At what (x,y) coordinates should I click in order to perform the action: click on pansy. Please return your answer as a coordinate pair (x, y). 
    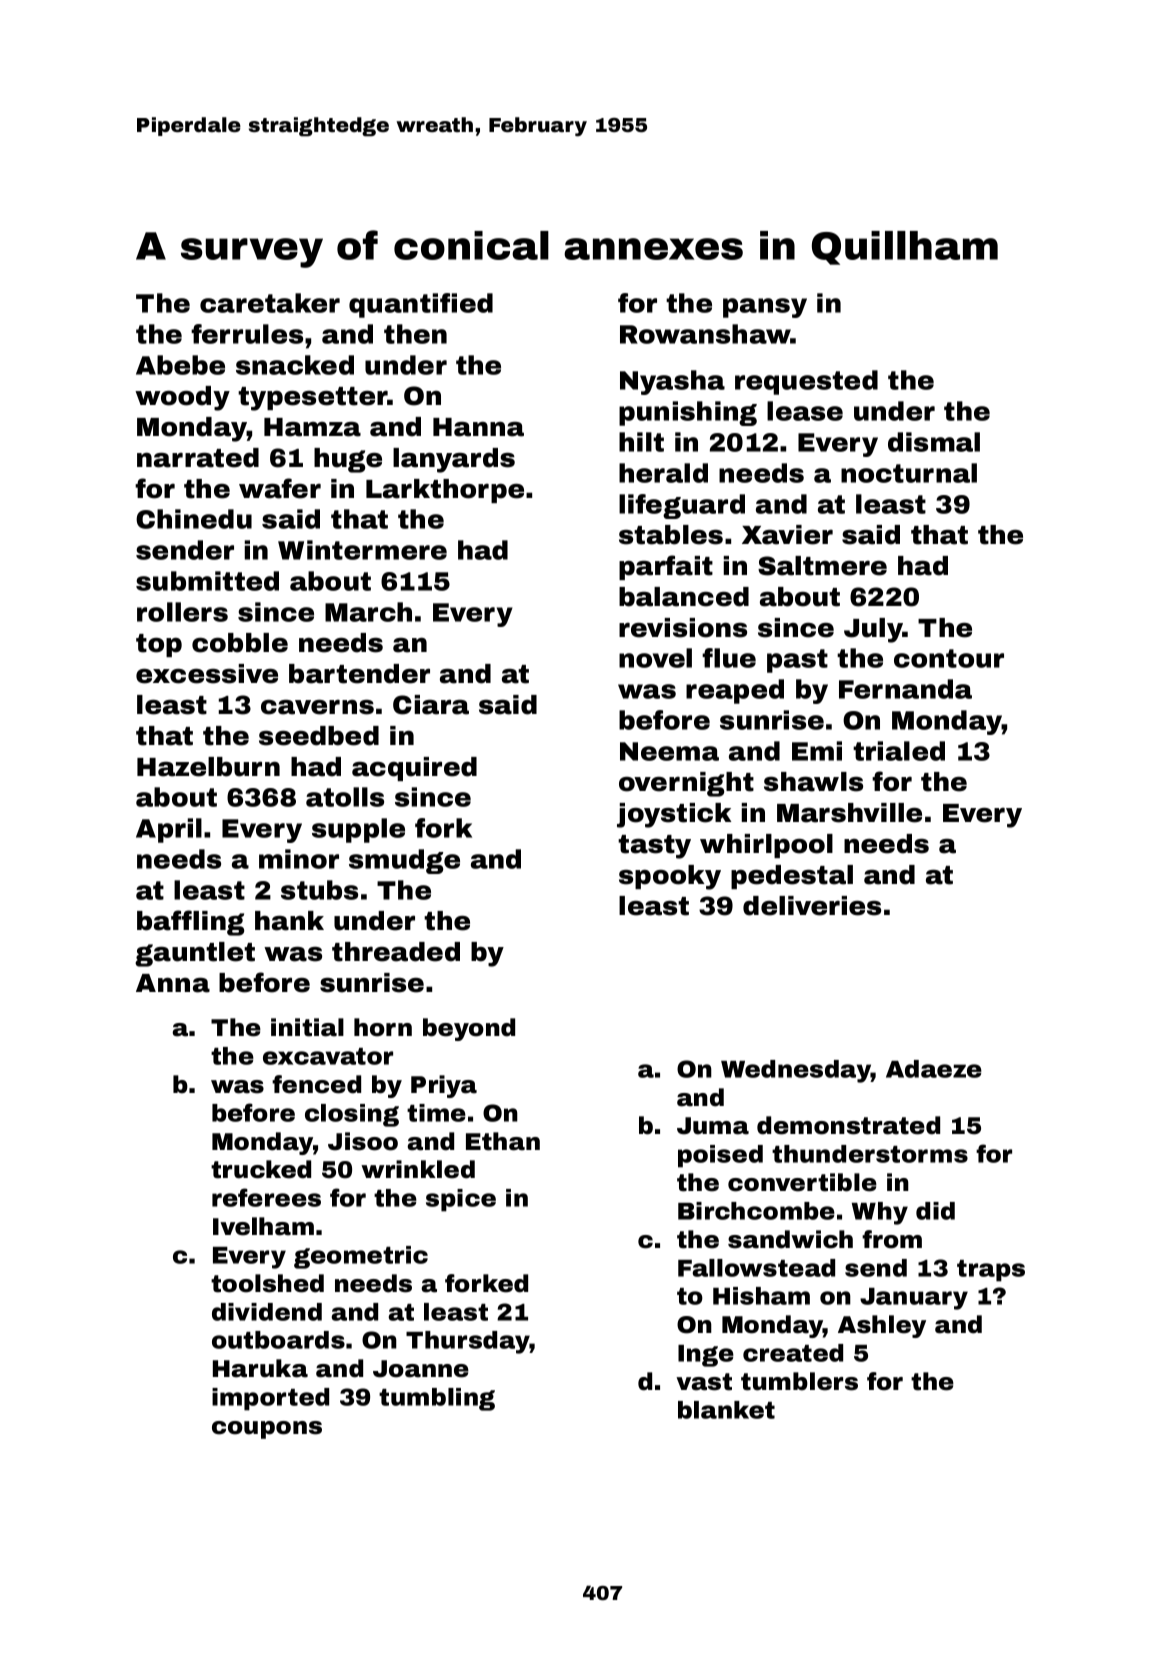
    Looking at the image, I should click on (765, 308).
